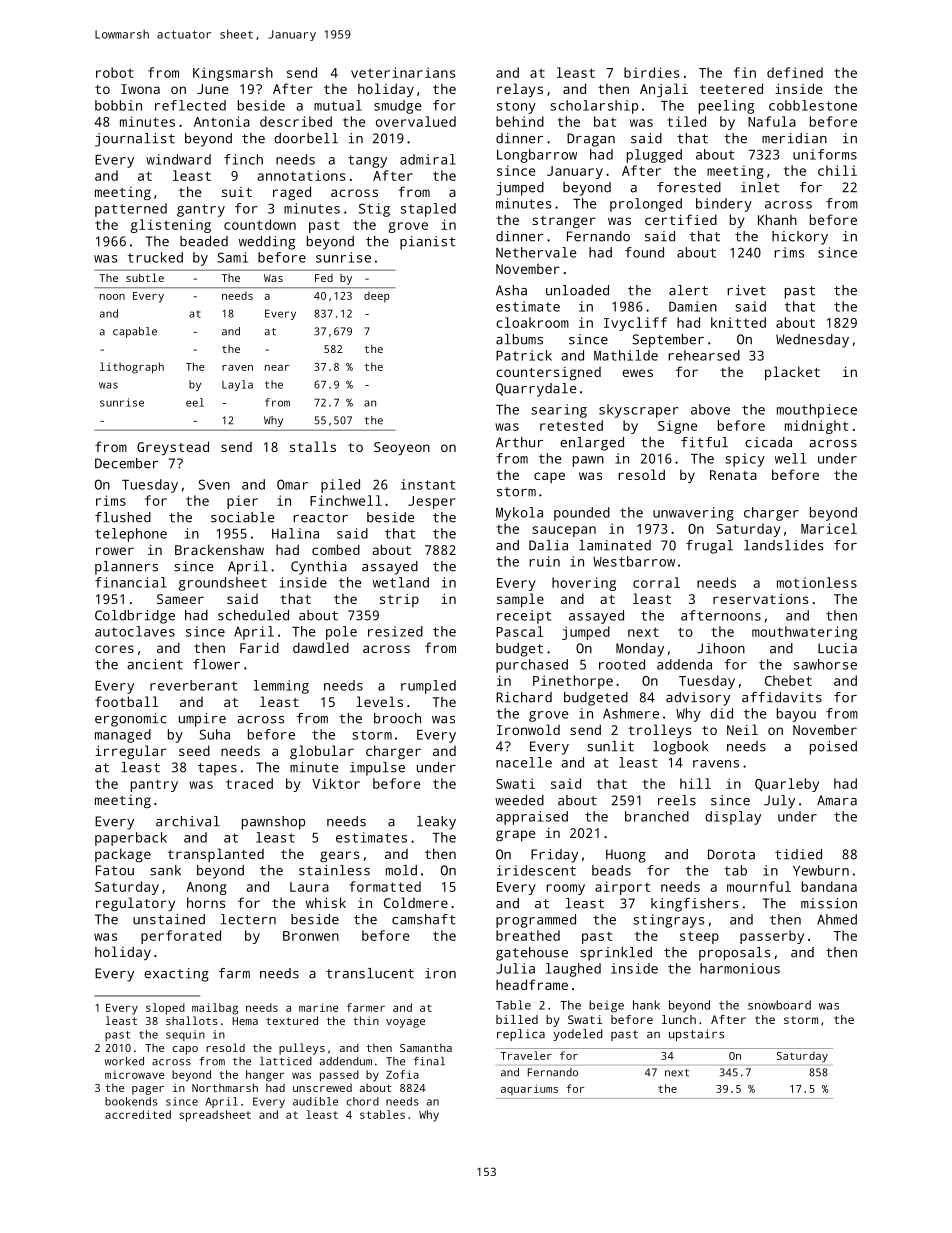  Describe the element at coordinates (837, 800) in the document. I see `Amara` at that location.
